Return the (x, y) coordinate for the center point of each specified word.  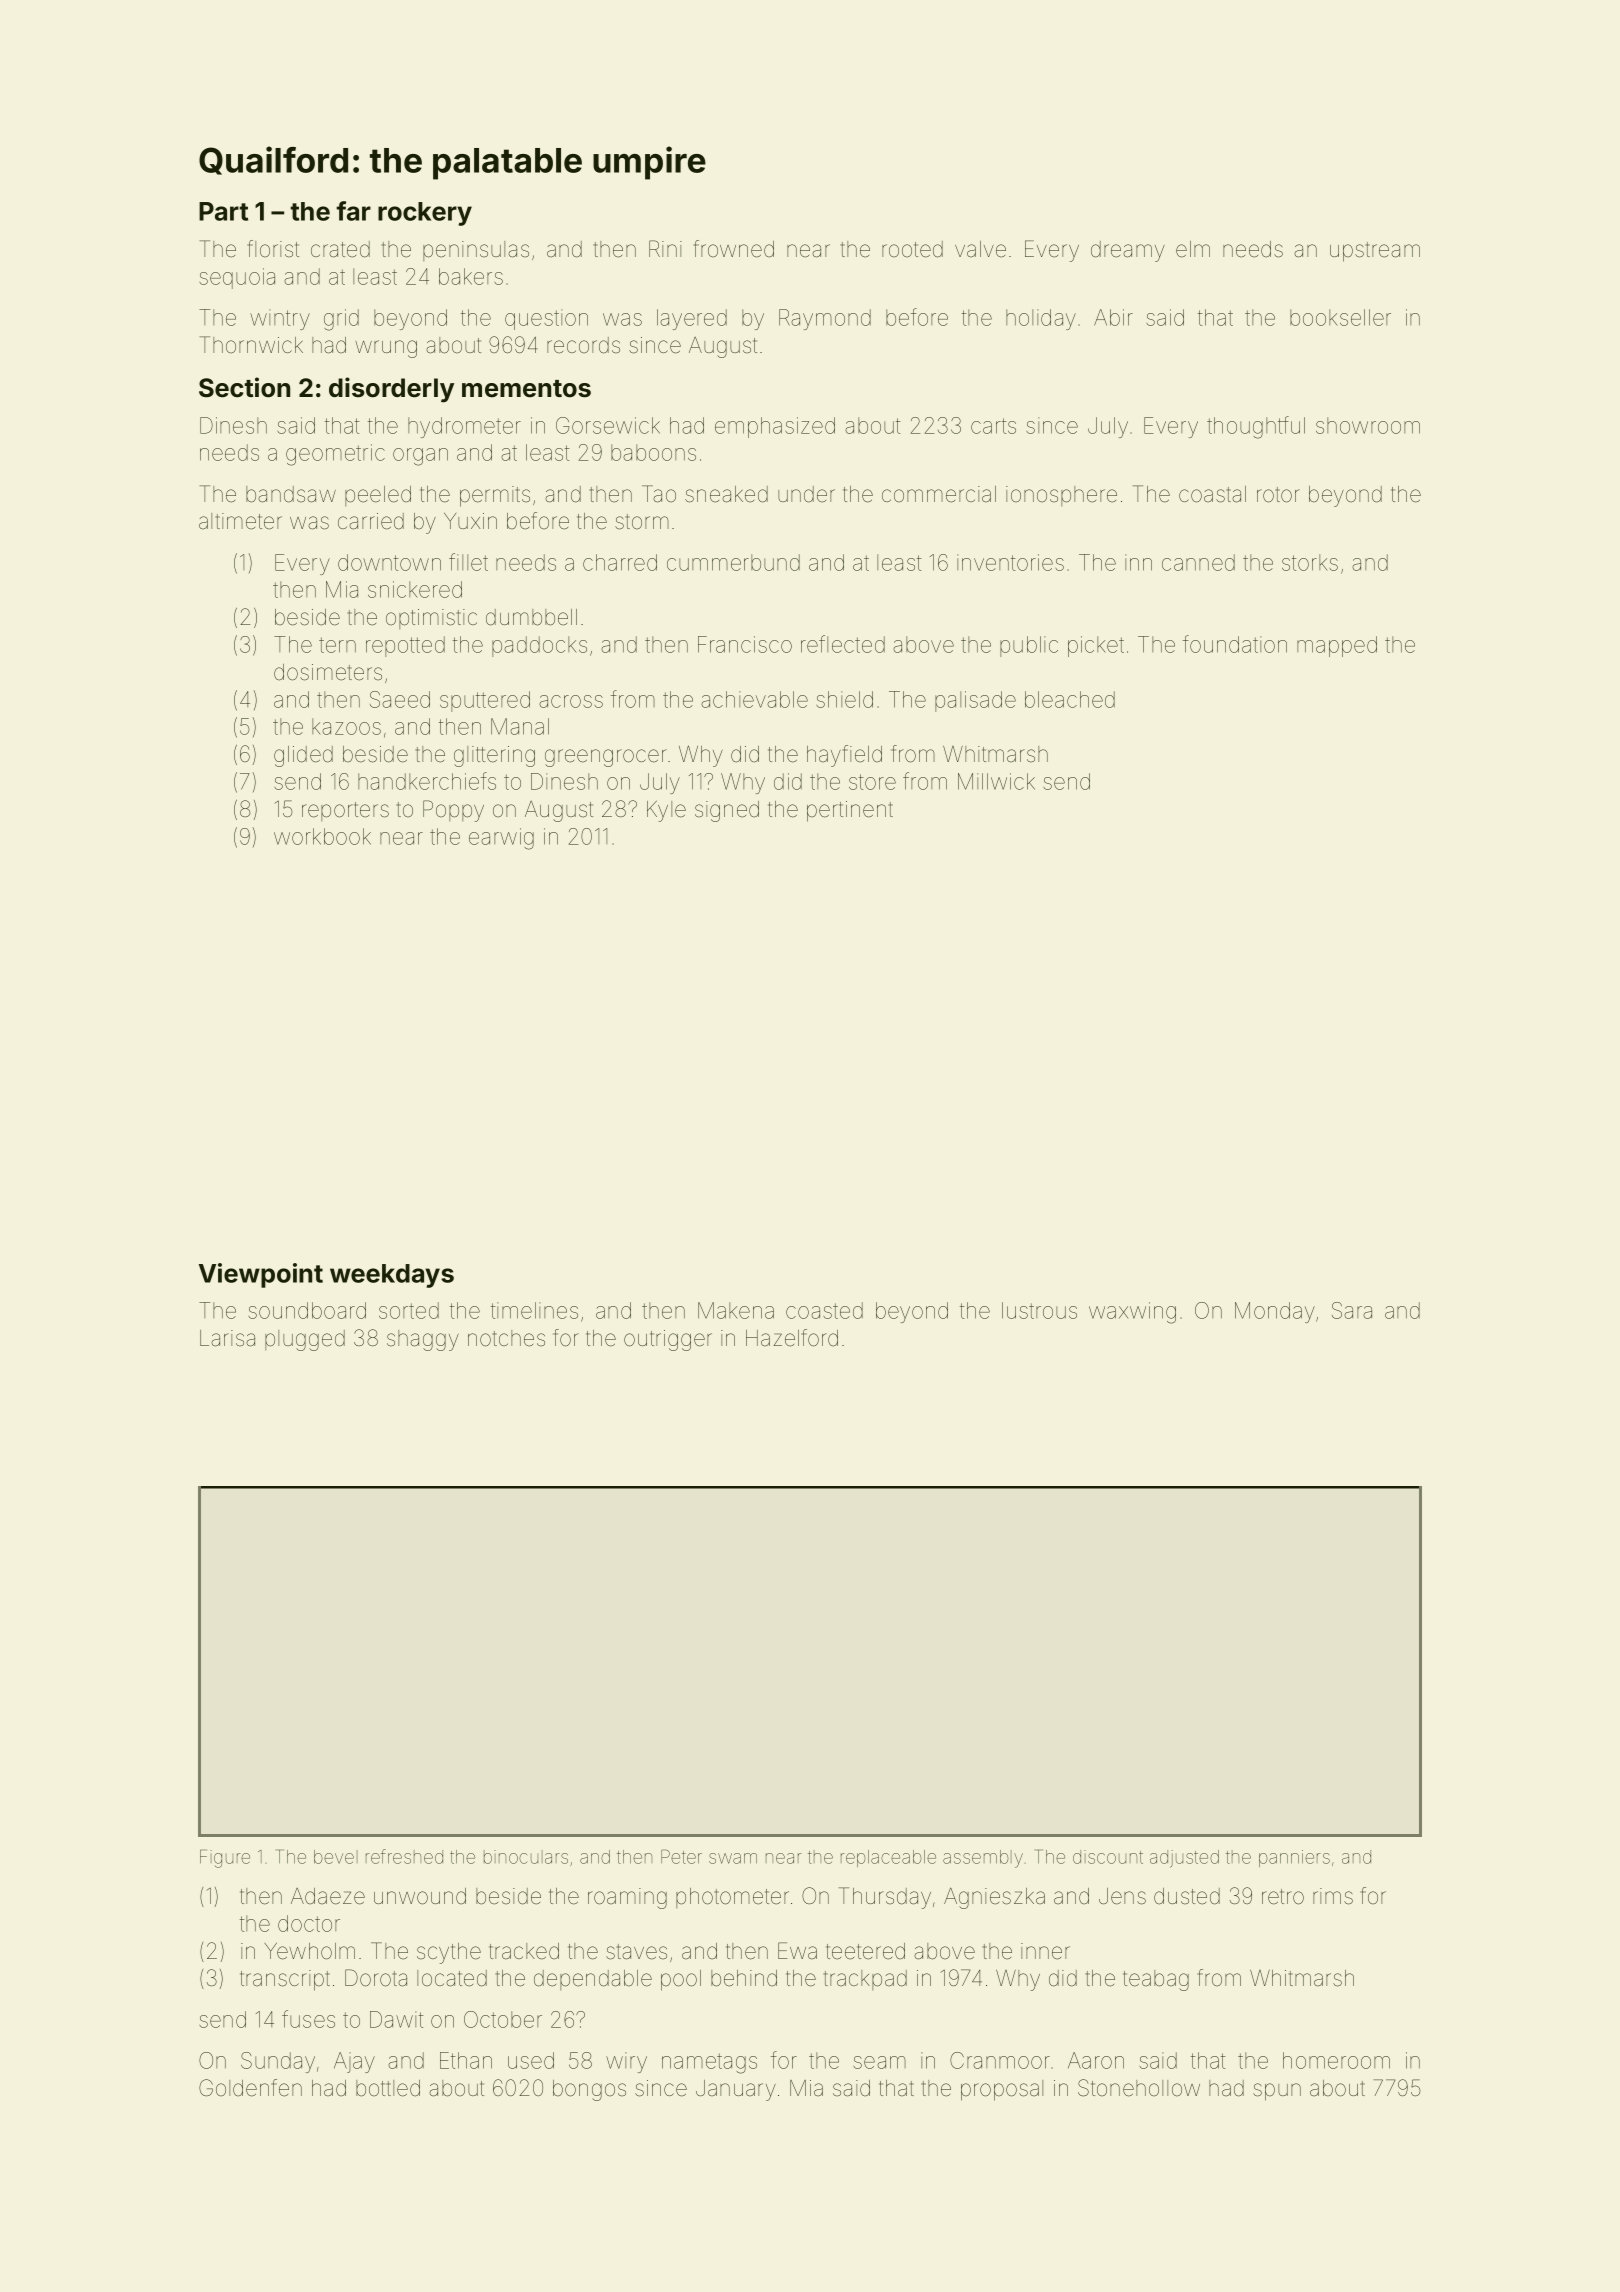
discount (1108, 1857)
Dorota (376, 1978)
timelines (534, 1310)
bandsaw (291, 494)
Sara (1352, 1310)
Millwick (996, 781)
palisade (975, 701)
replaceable (888, 1858)
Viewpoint (261, 1275)
